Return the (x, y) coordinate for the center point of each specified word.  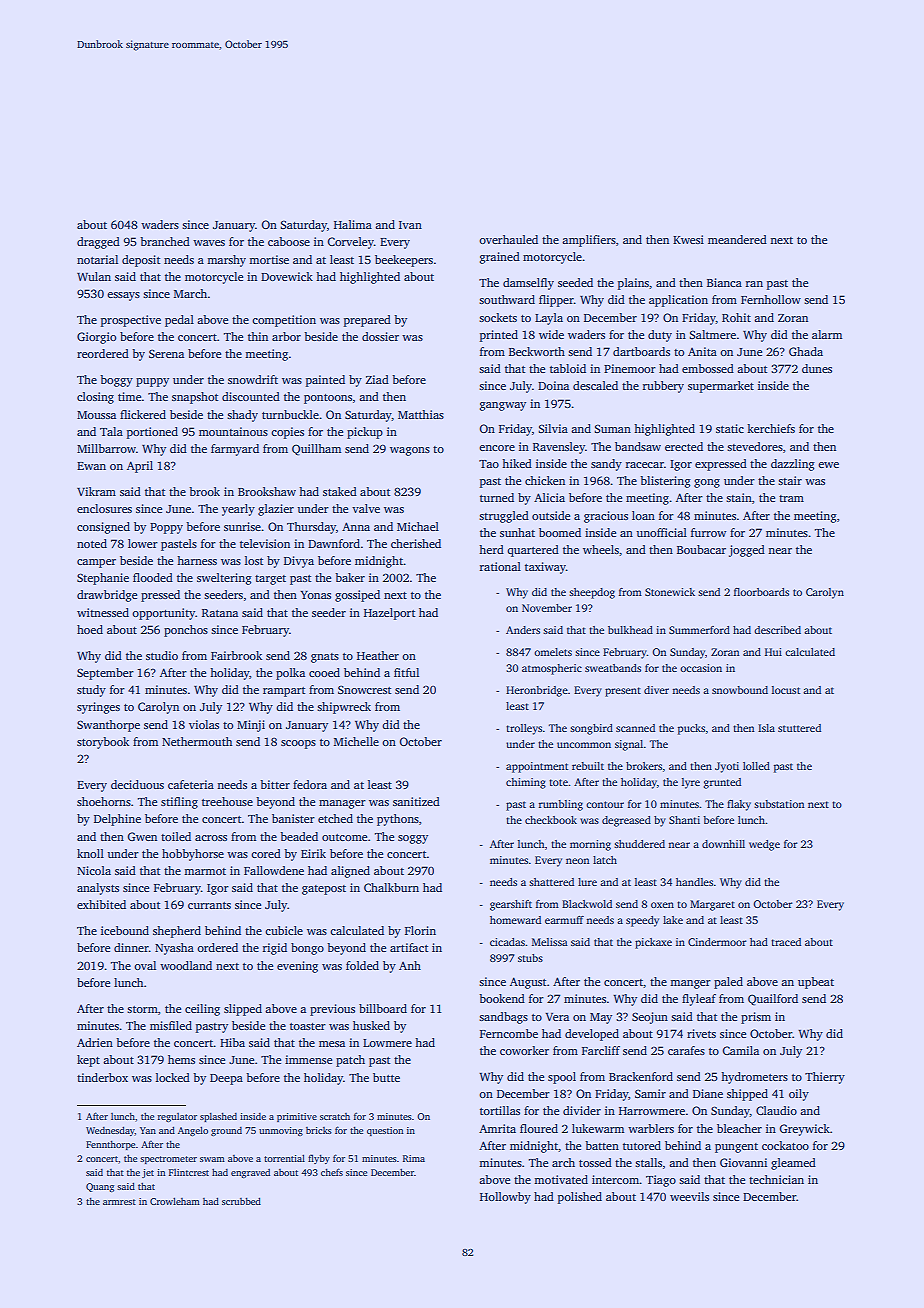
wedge (764, 845)
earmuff (564, 920)
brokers (644, 766)
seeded (575, 282)
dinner (131, 947)
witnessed (103, 612)
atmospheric (552, 669)
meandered (737, 239)
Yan (148, 1130)
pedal (179, 321)
